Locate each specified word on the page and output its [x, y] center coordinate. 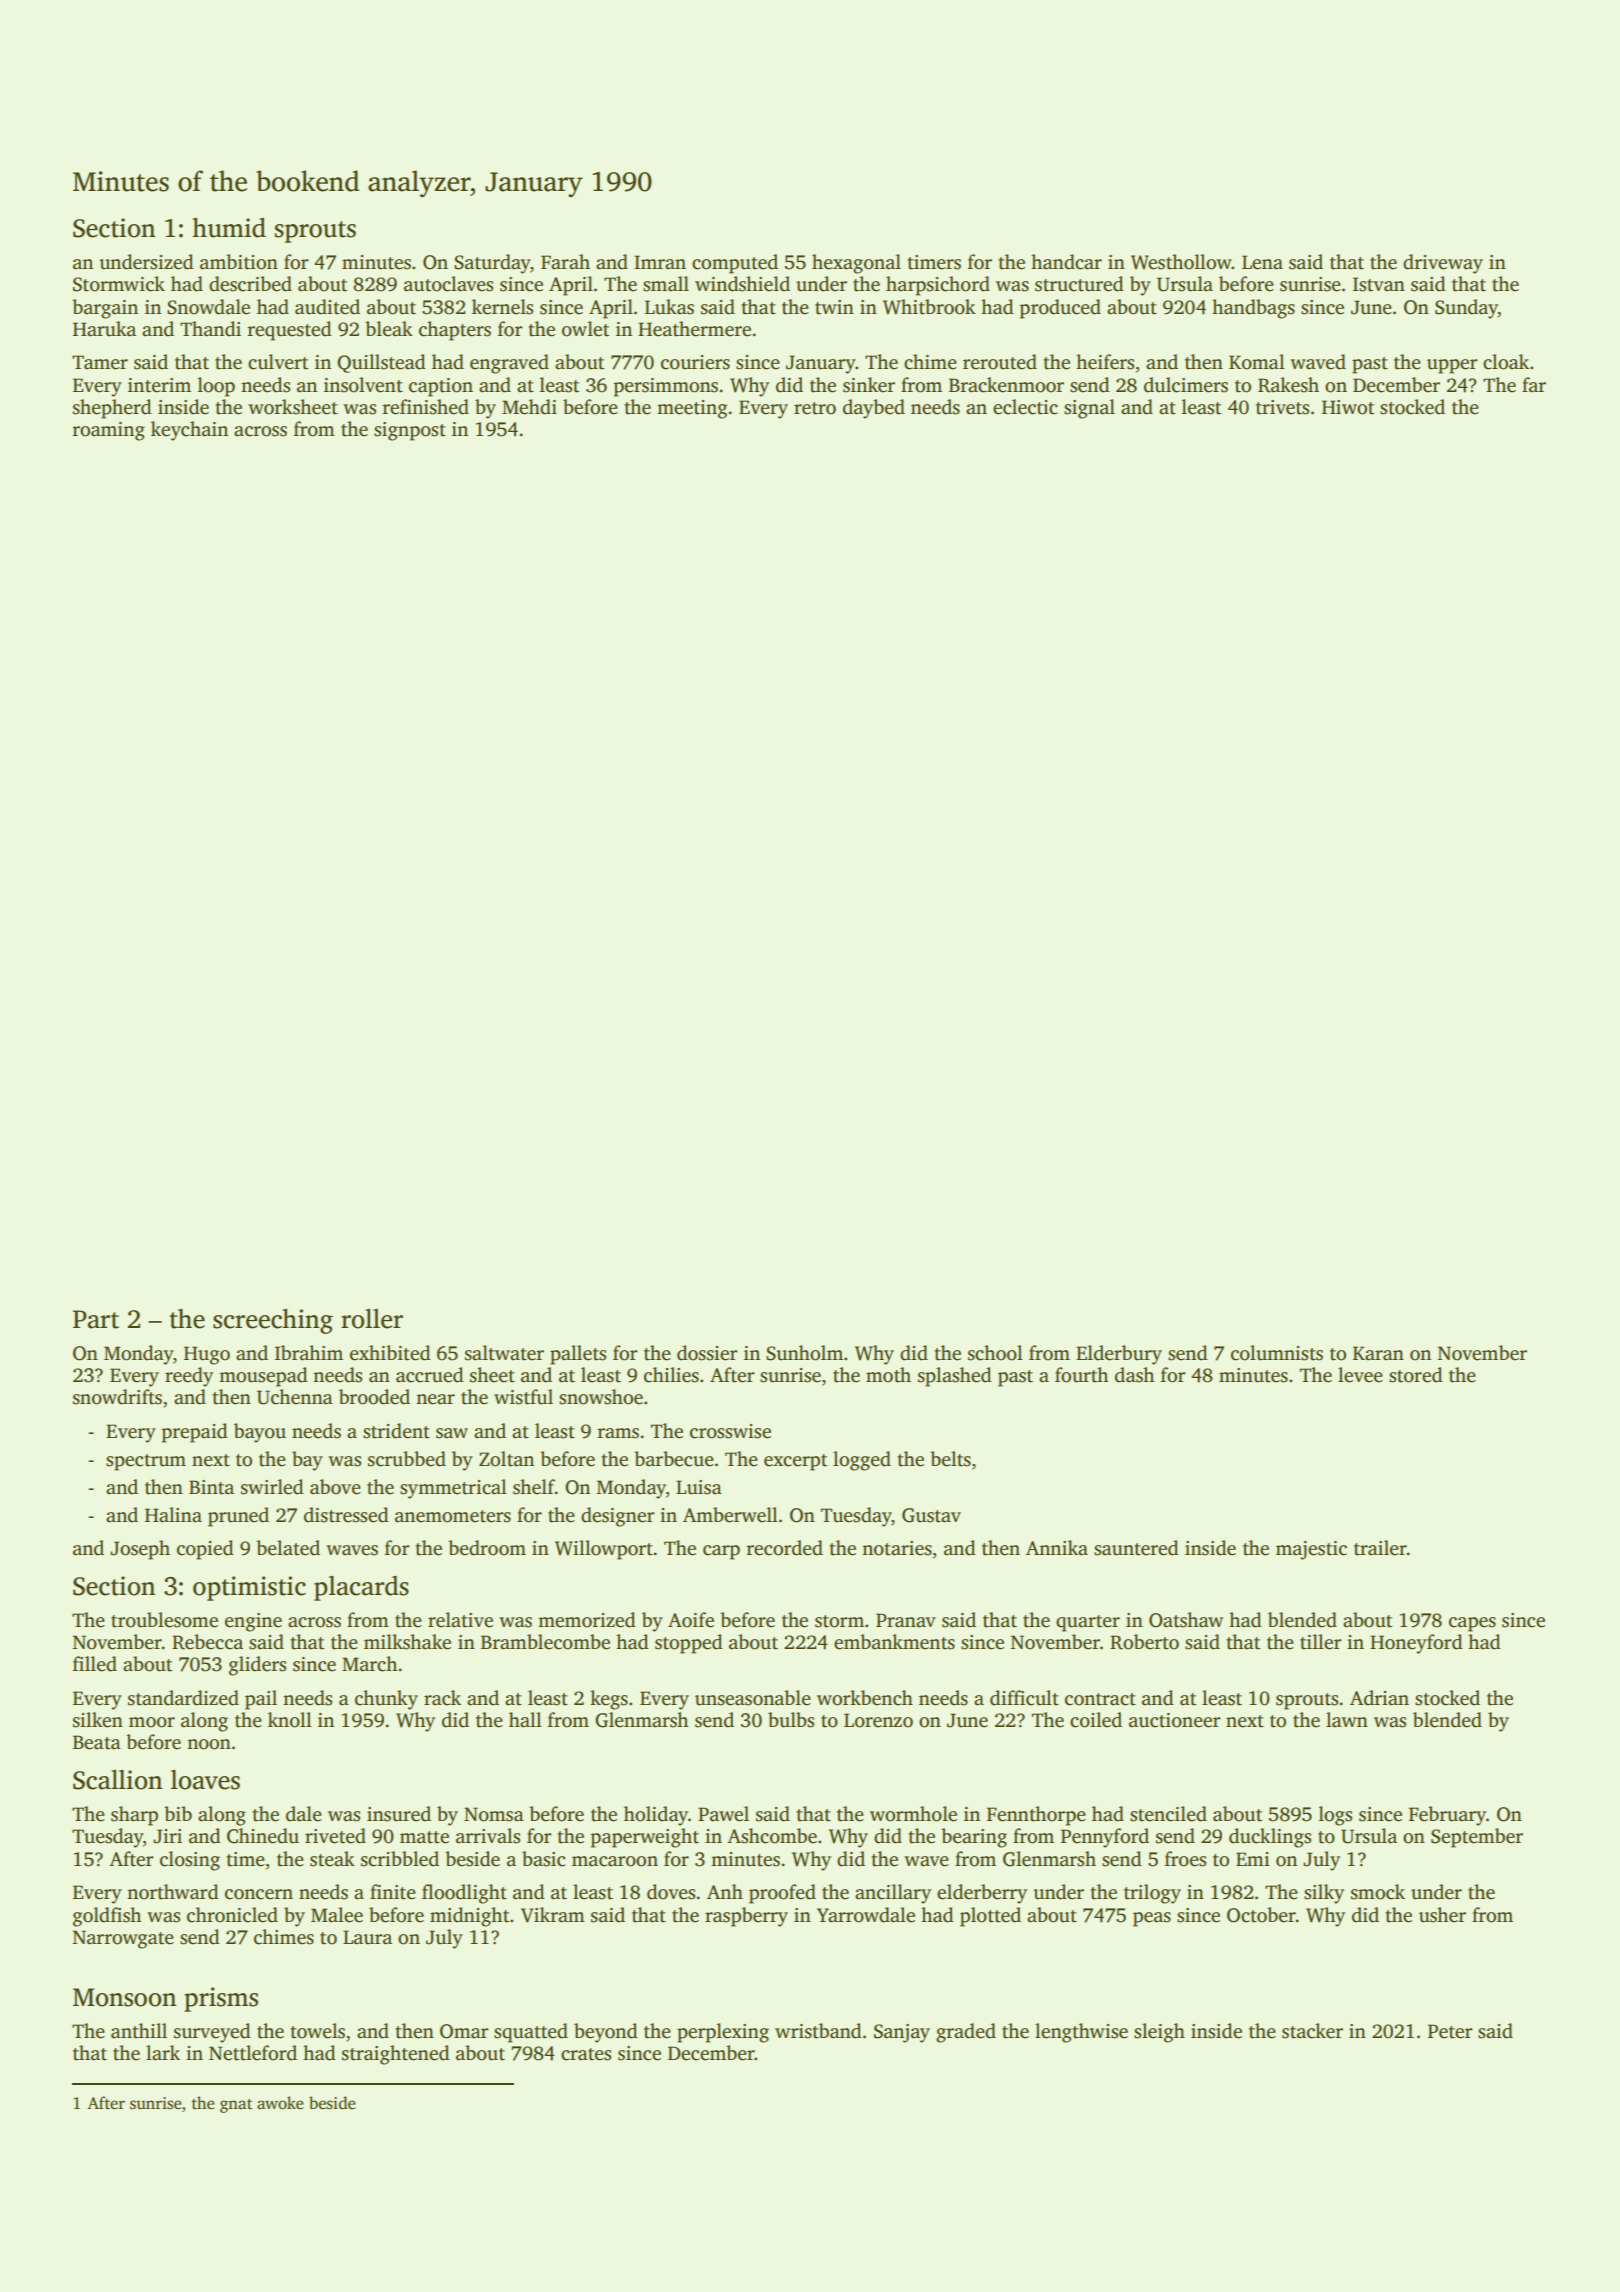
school [995, 1353]
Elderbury [1119, 1355]
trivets [1282, 407]
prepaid [194, 1433]
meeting [692, 409]
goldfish [107, 1917]
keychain [189, 431]
